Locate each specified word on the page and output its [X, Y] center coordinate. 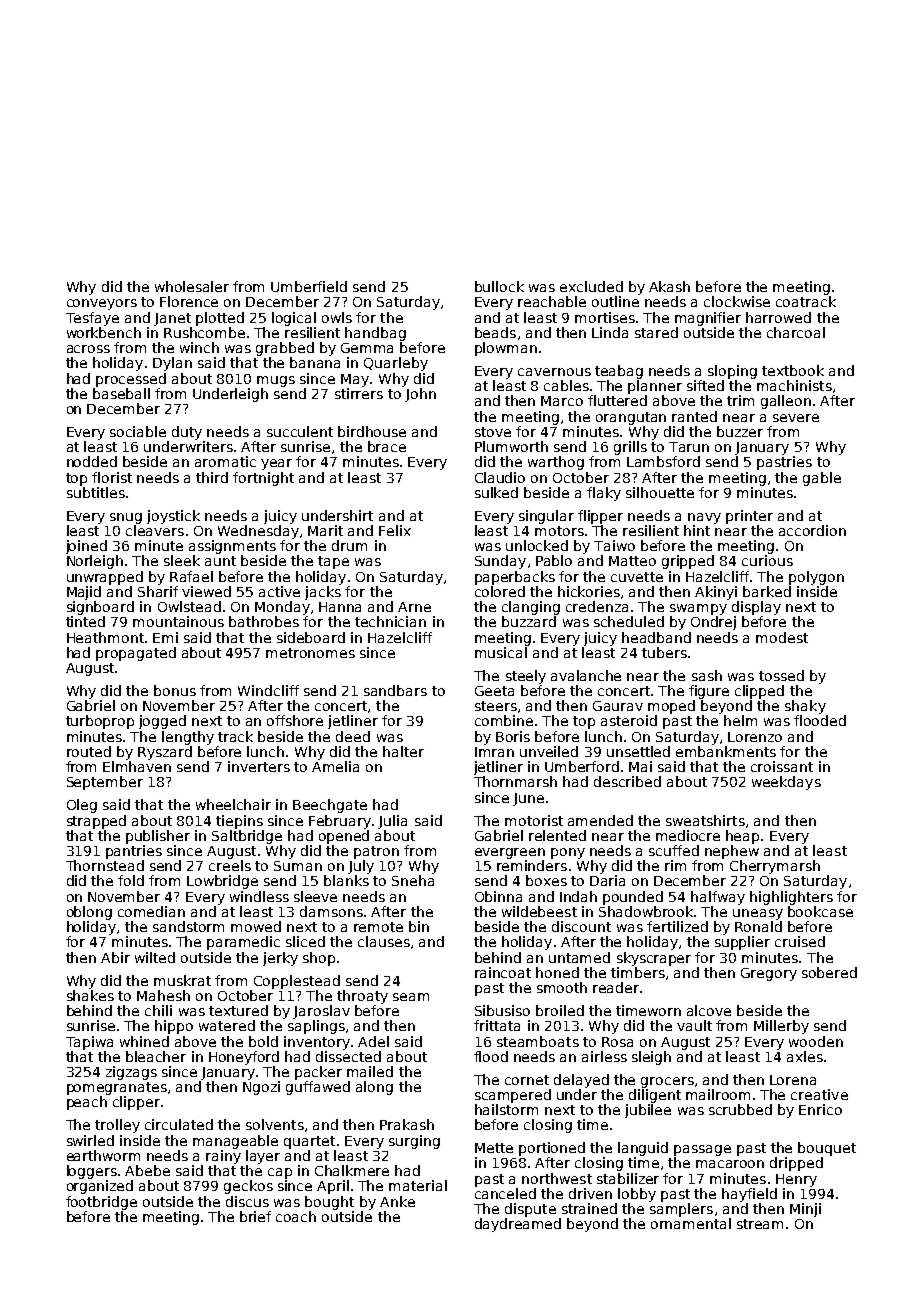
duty [187, 433]
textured [238, 1010]
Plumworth [511, 446]
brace [387, 446]
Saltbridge [247, 837]
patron [376, 852]
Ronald [758, 926]
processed [131, 380]
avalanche [586, 675]
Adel [373, 1041]
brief [255, 1216]
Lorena [793, 1080]
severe [796, 418]
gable [822, 479]
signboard [100, 608]
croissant [782, 766]
